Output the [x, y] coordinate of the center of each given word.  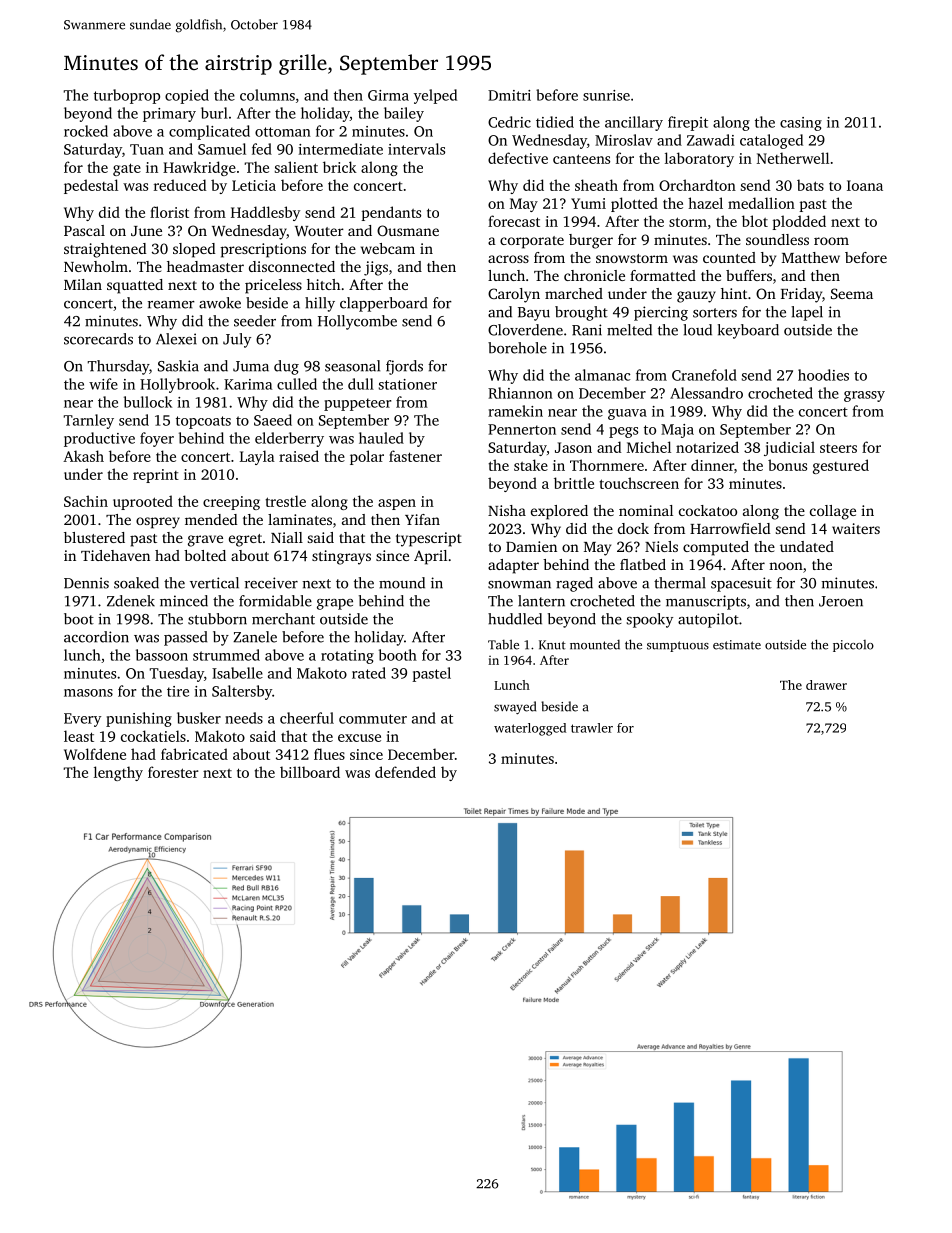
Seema [852, 293]
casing [801, 124]
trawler [592, 728]
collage [833, 512]
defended [405, 772]
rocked [86, 131]
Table [503, 644]
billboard [310, 772]
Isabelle [237, 673]
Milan [83, 284]
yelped [435, 96]
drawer [826, 685]
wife [103, 384]
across [508, 259]
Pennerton [522, 429]
